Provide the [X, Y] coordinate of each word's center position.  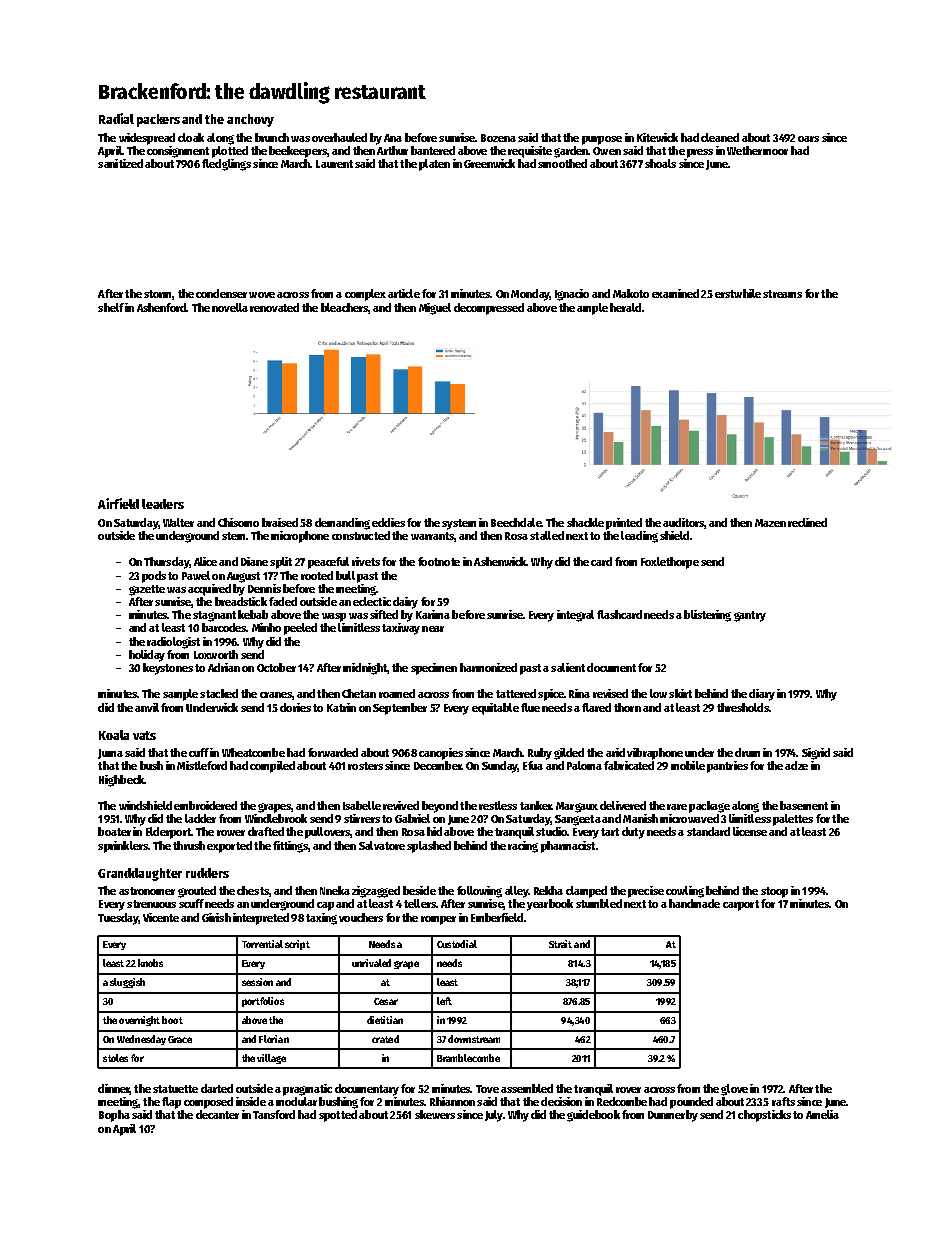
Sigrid [816, 754]
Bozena [498, 138]
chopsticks [764, 1116]
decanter [217, 1114]
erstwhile [738, 293]
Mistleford [202, 765]
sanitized [120, 163]
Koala [114, 735]
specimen [434, 669]
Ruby [540, 754]
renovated [274, 307]
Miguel [435, 309]
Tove [487, 1089]
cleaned [720, 137]
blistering [707, 616]
